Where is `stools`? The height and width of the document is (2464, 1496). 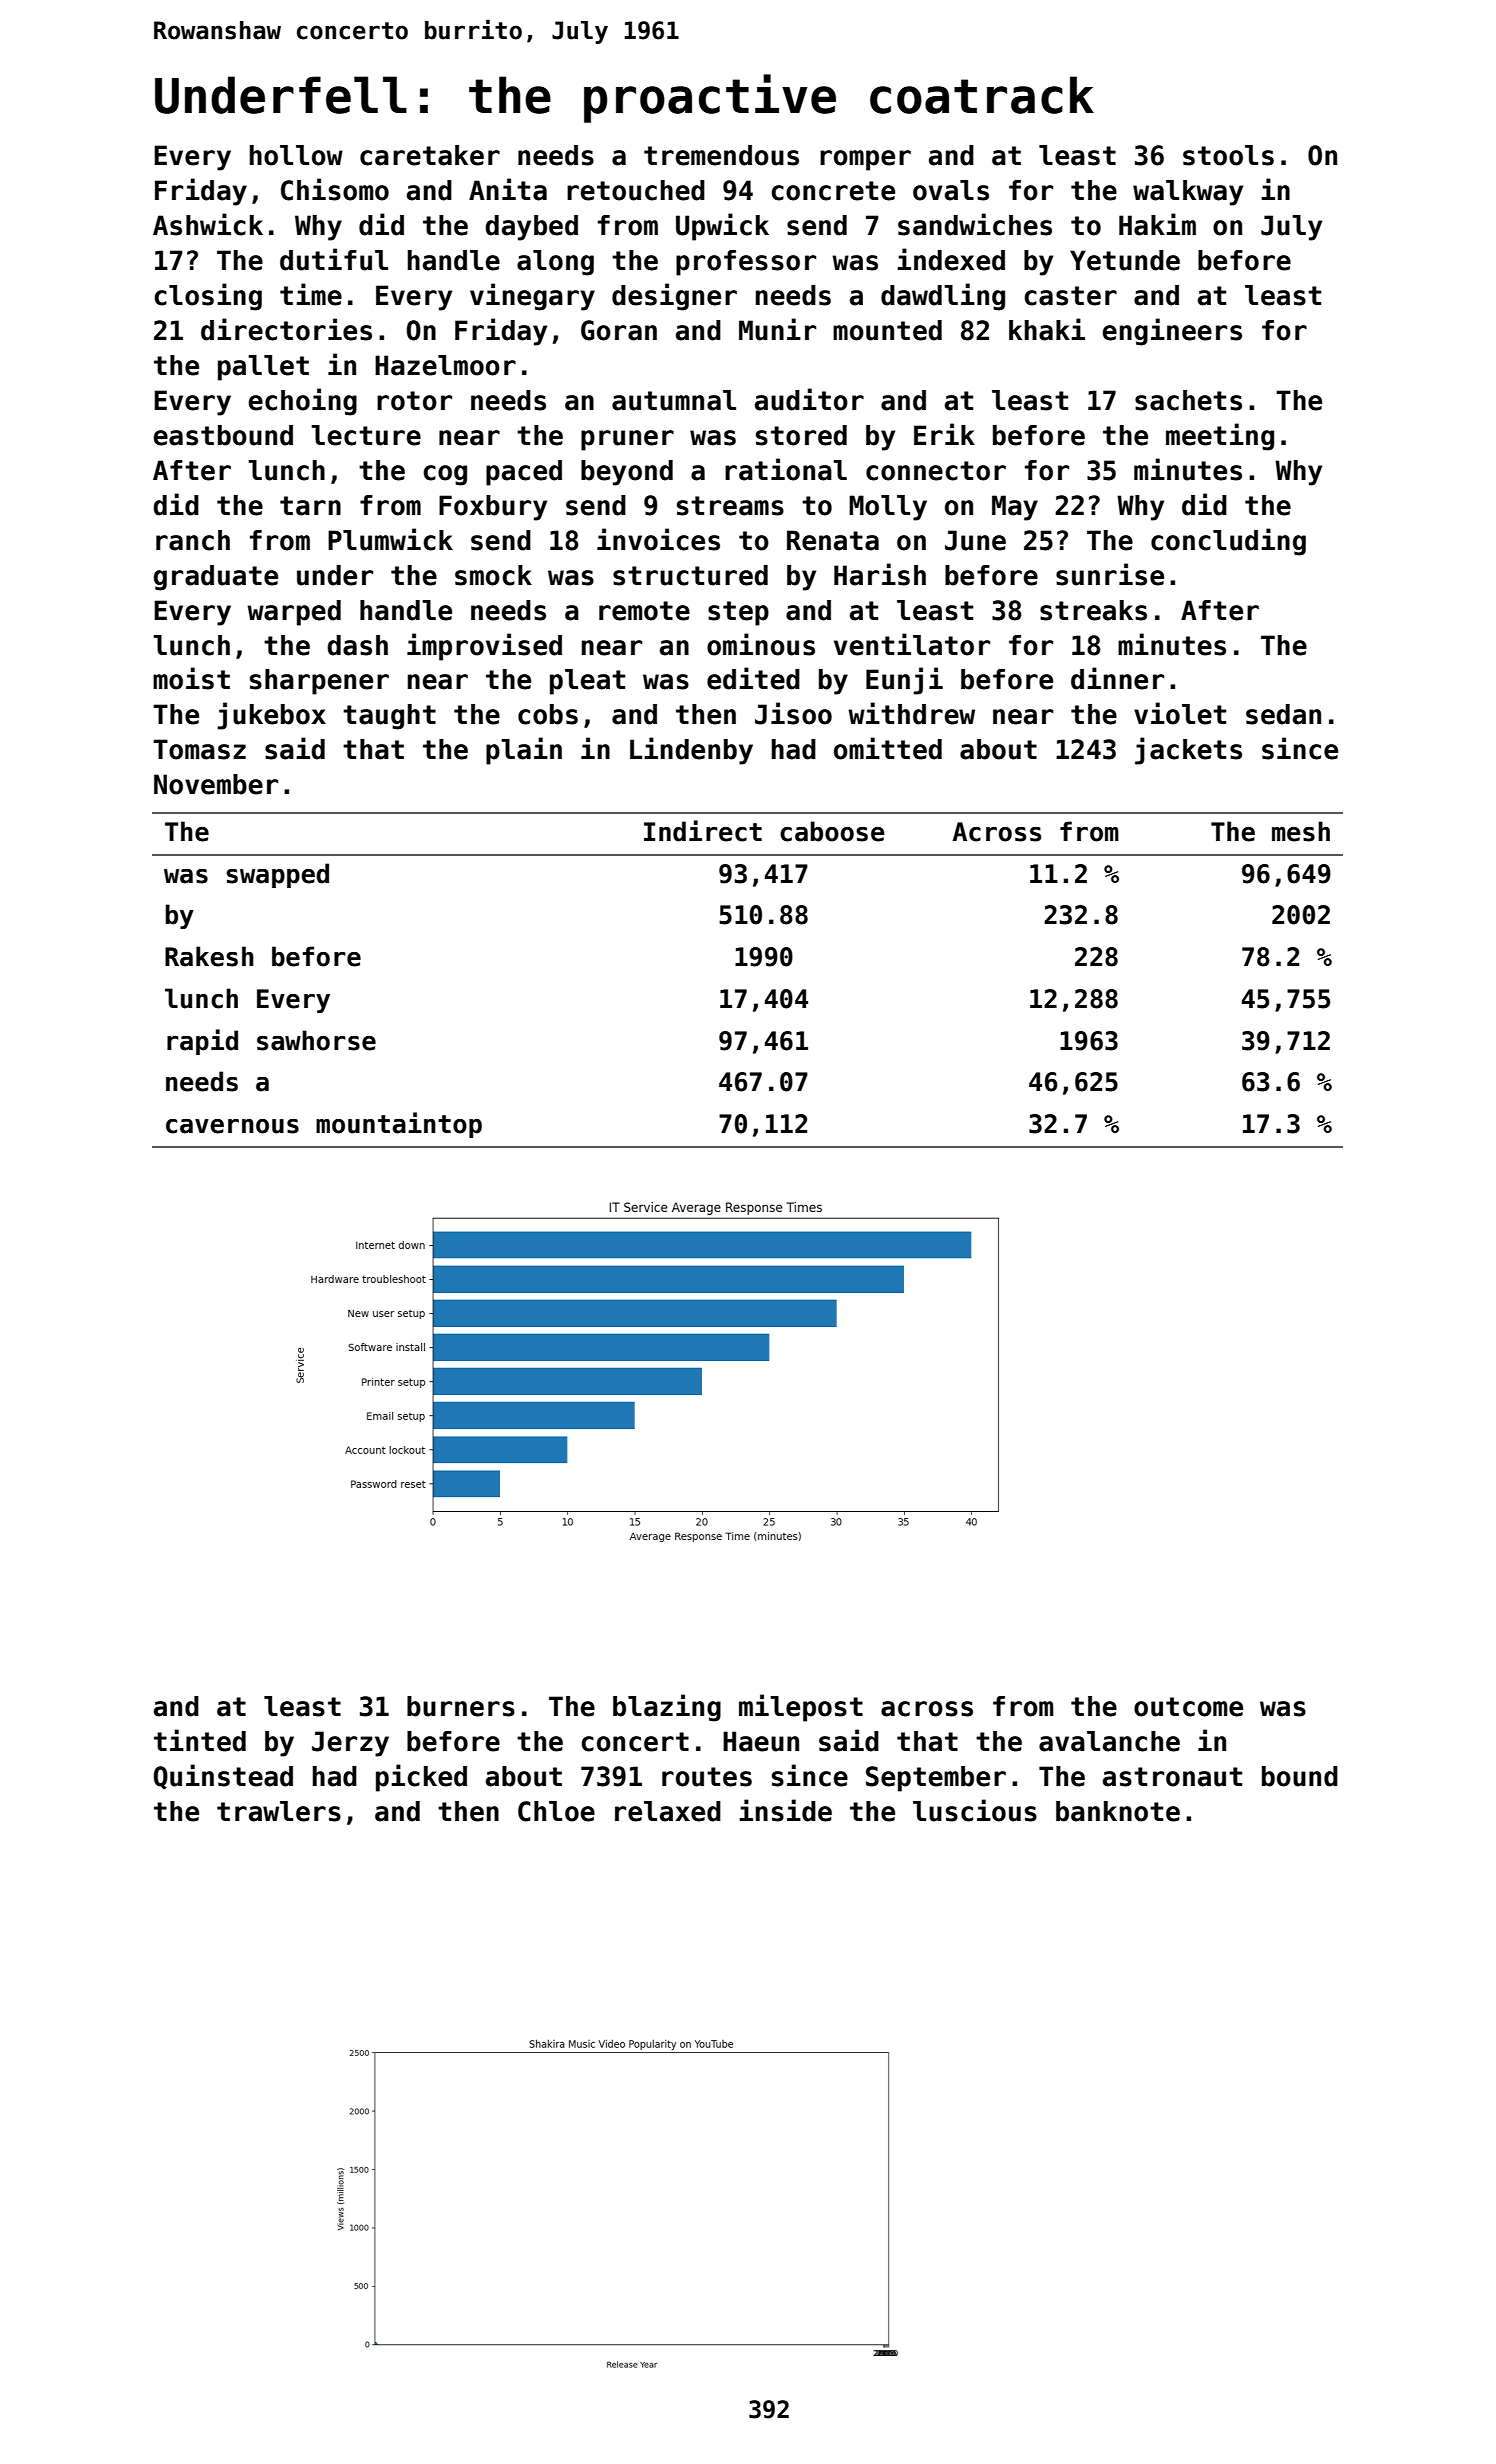
stools is located at coordinates (1228, 155).
